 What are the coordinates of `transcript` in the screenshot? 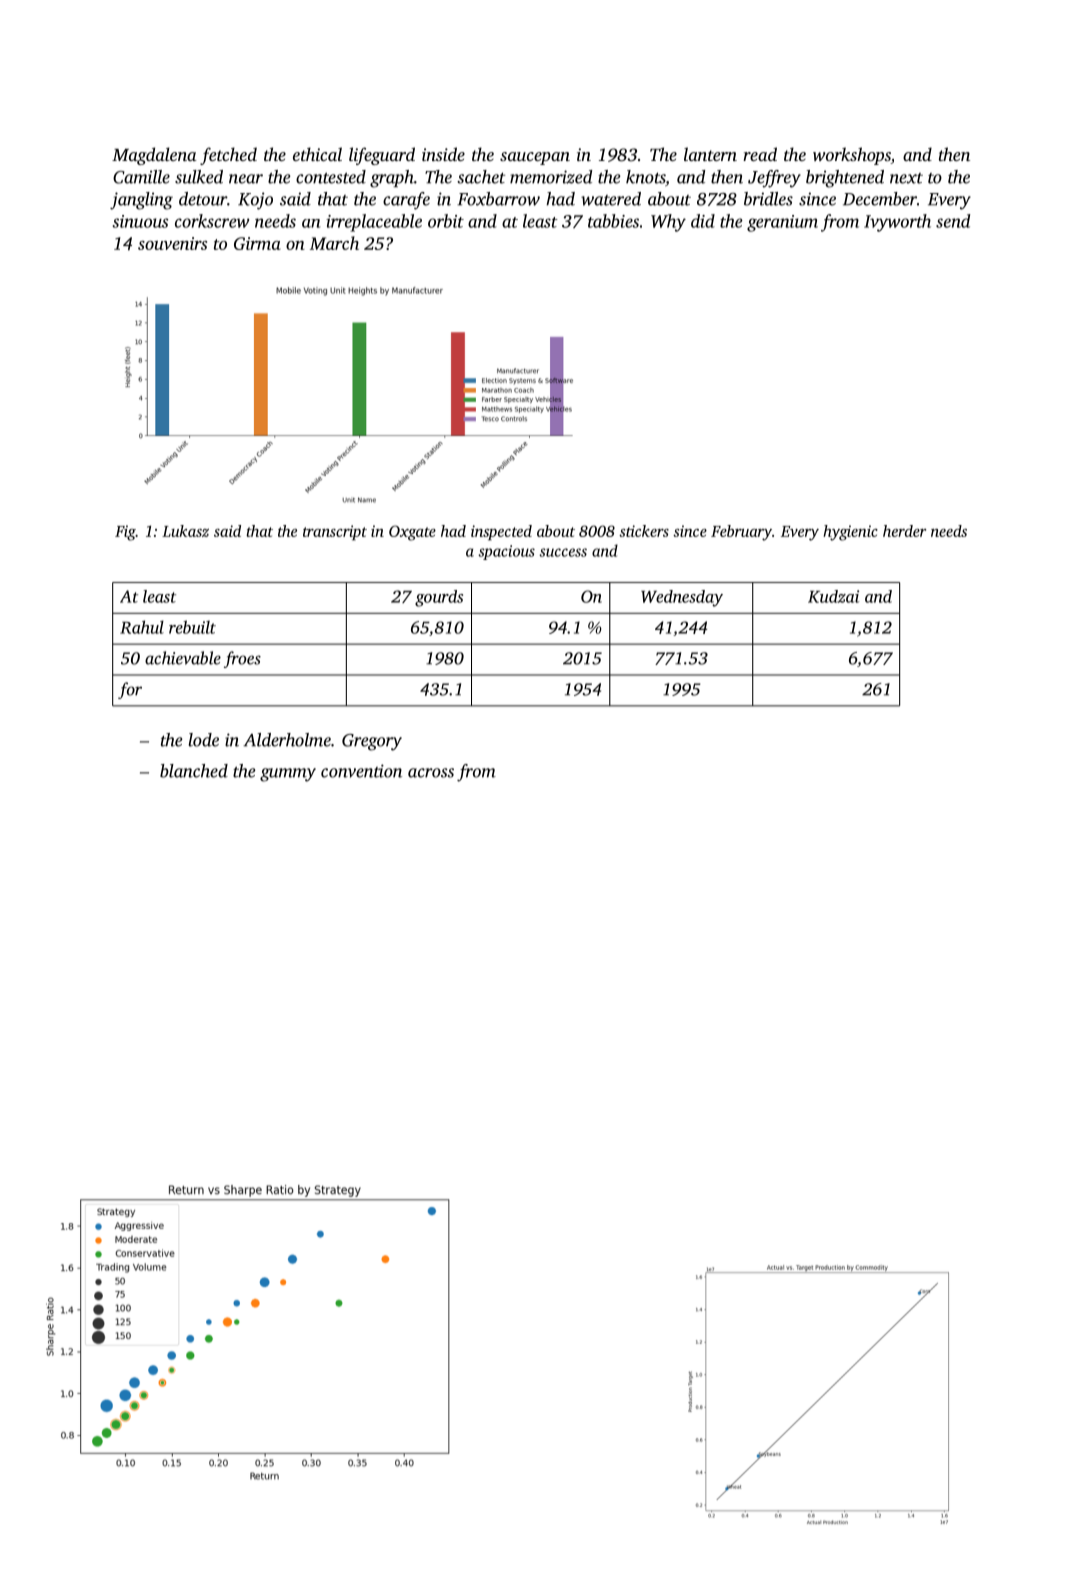 It's located at (335, 533).
